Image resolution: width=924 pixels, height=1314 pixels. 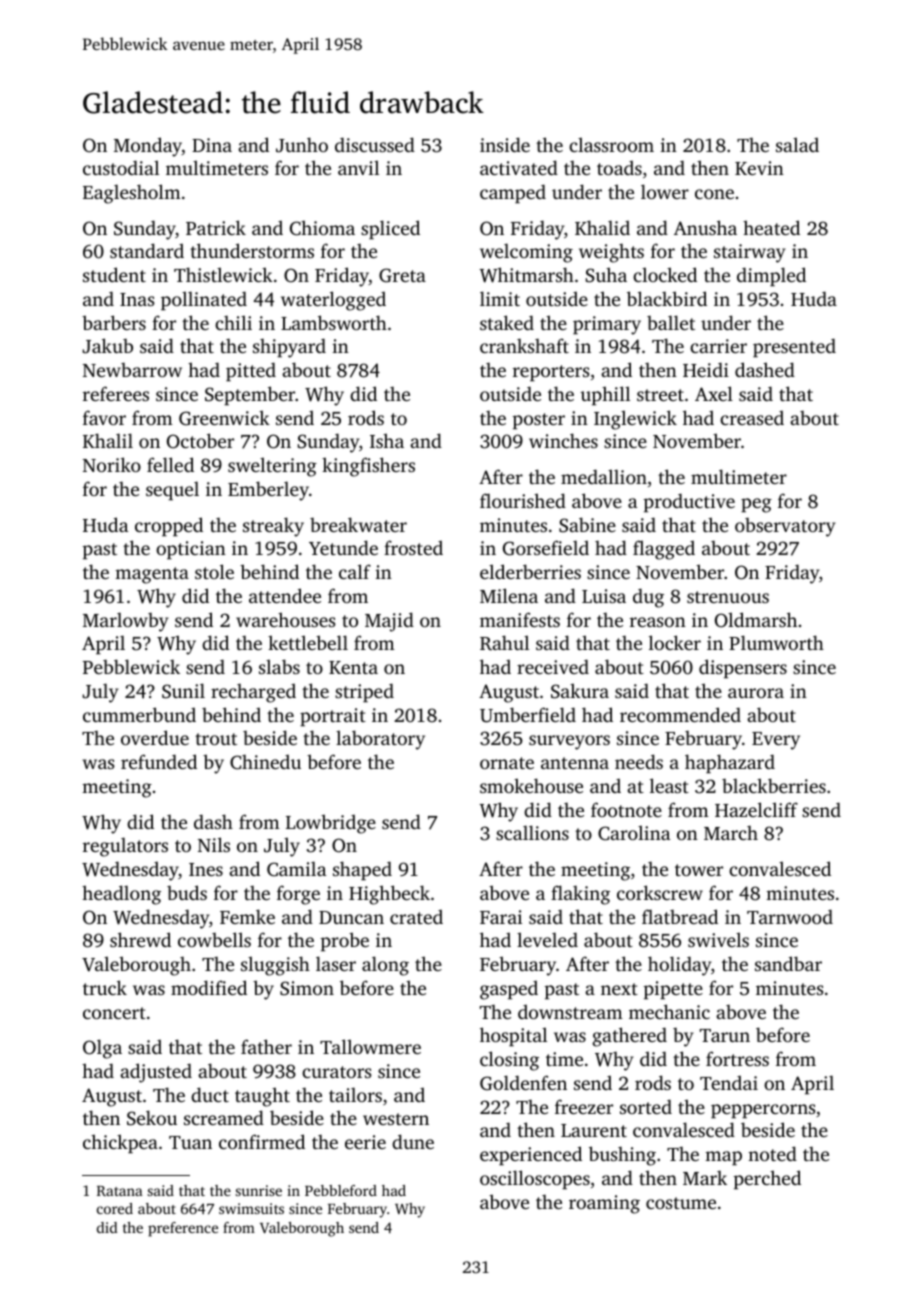 I want to click on laser, so click(x=336, y=963).
